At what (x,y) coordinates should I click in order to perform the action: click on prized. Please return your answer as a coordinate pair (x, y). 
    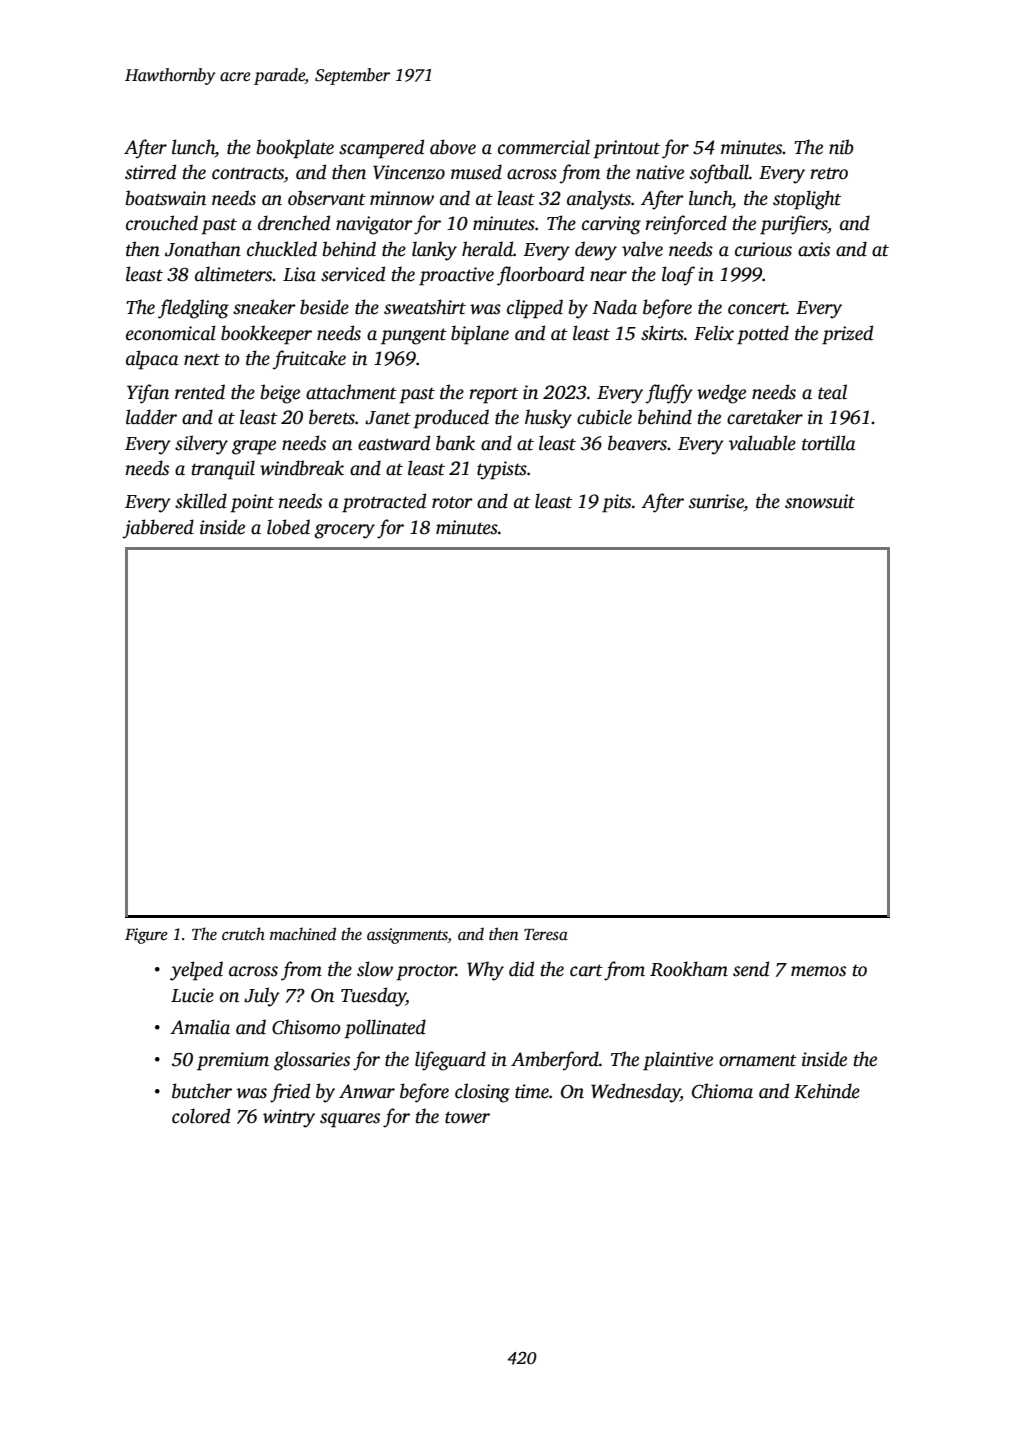
    Looking at the image, I should click on (847, 335).
